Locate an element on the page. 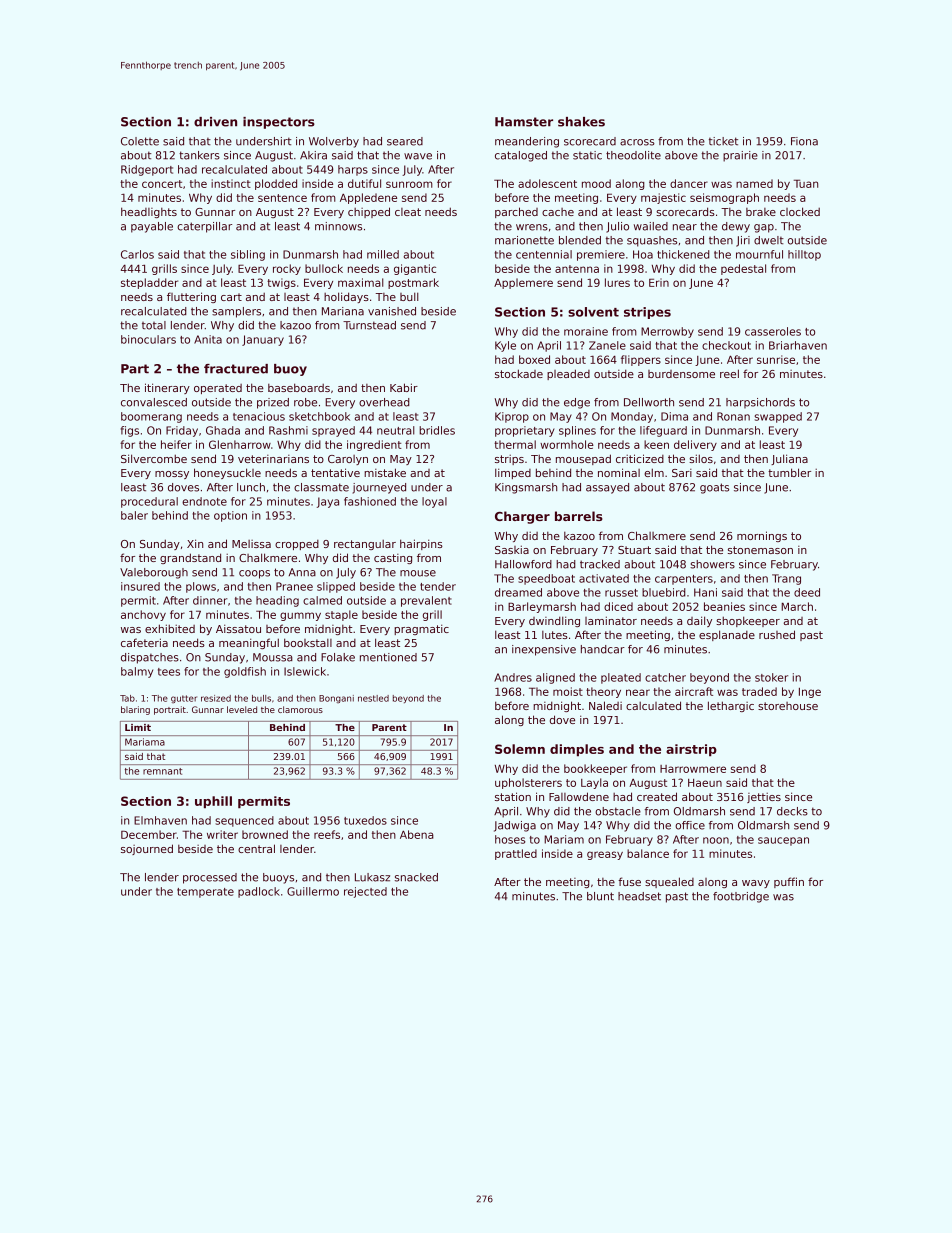 This page has height=1233, width=952. Fiona is located at coordinates (804, 141).
